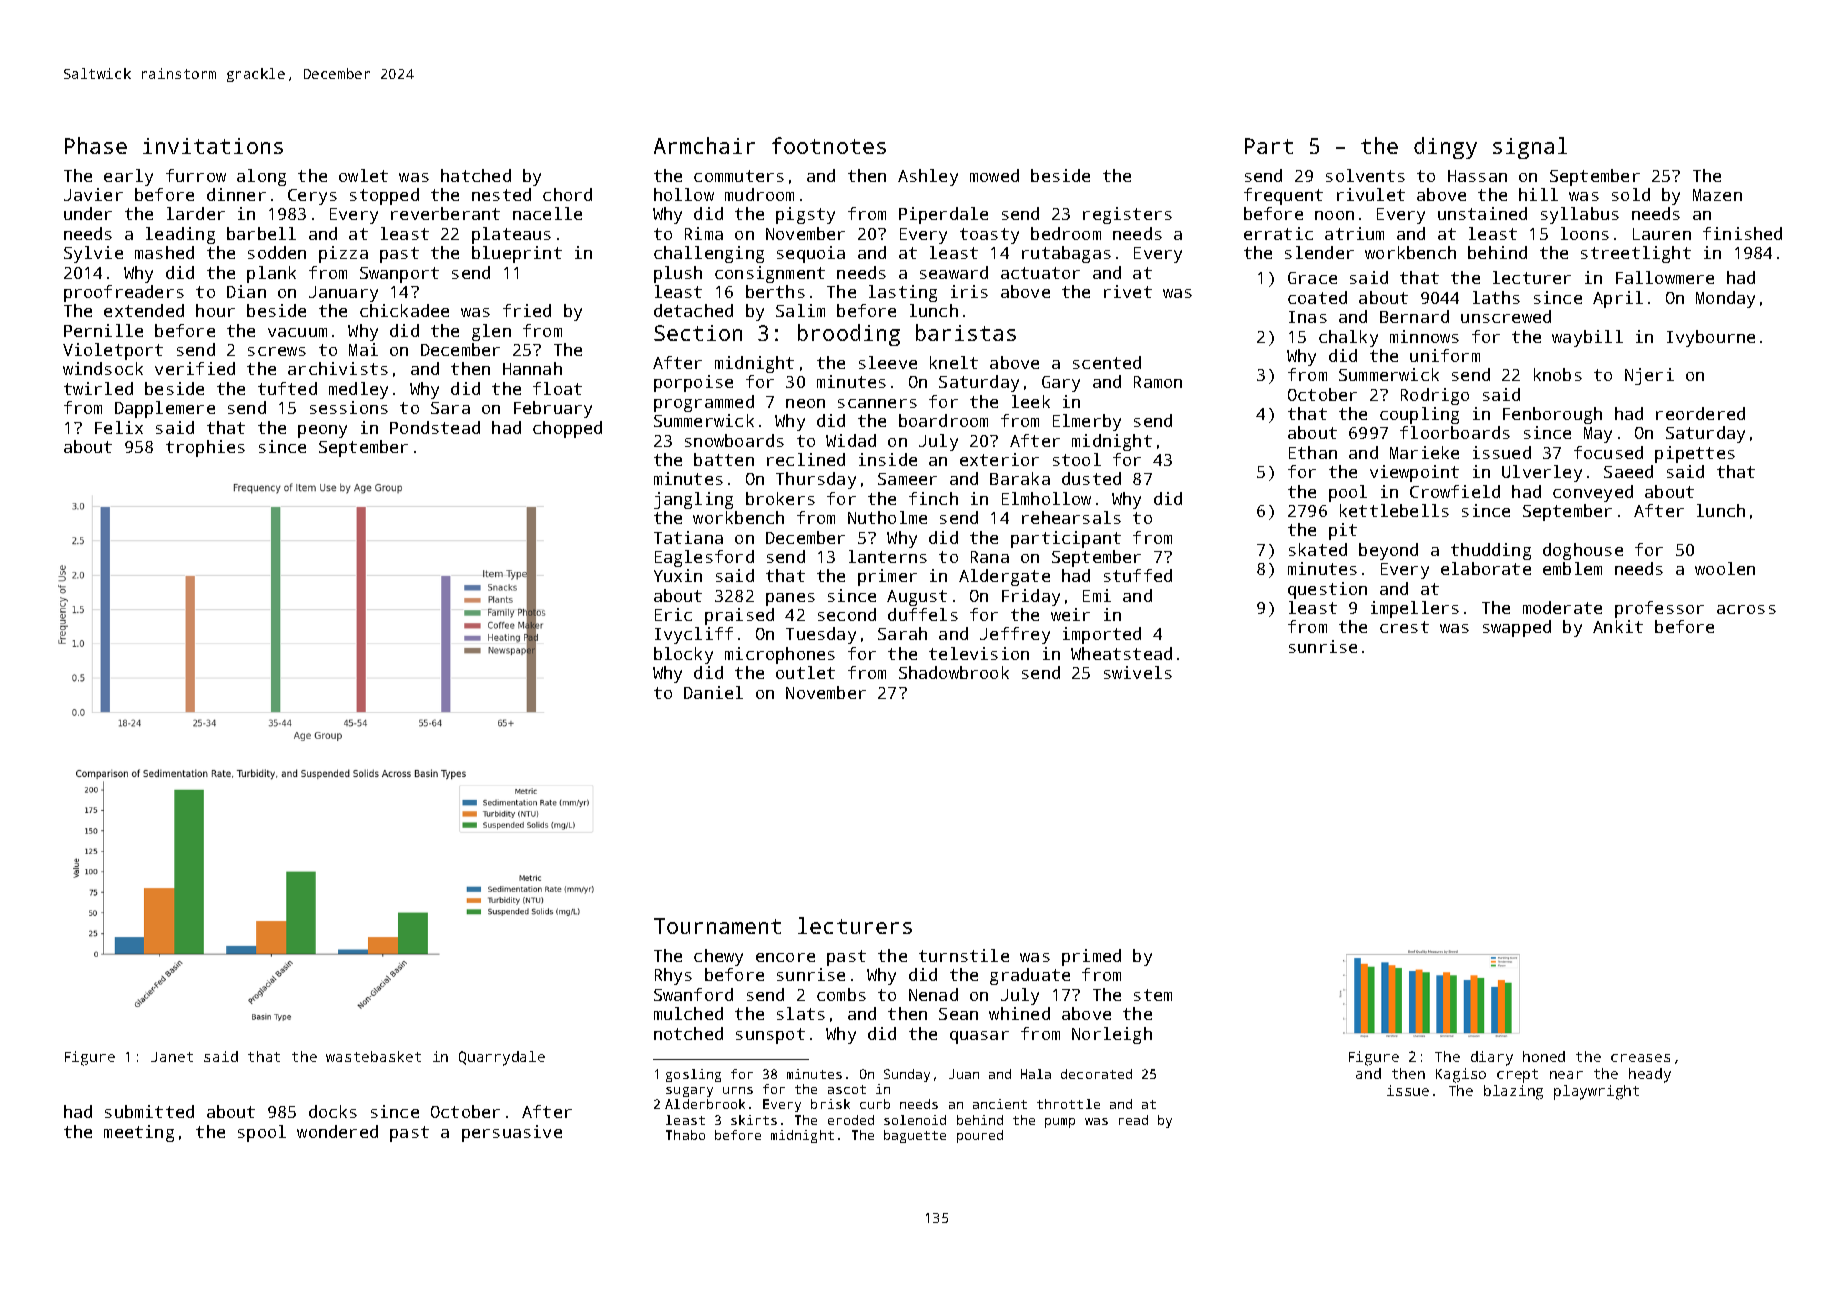  Describe the element at coordinates (333, 1111) in the screenshot. I see `docks` at that location.
